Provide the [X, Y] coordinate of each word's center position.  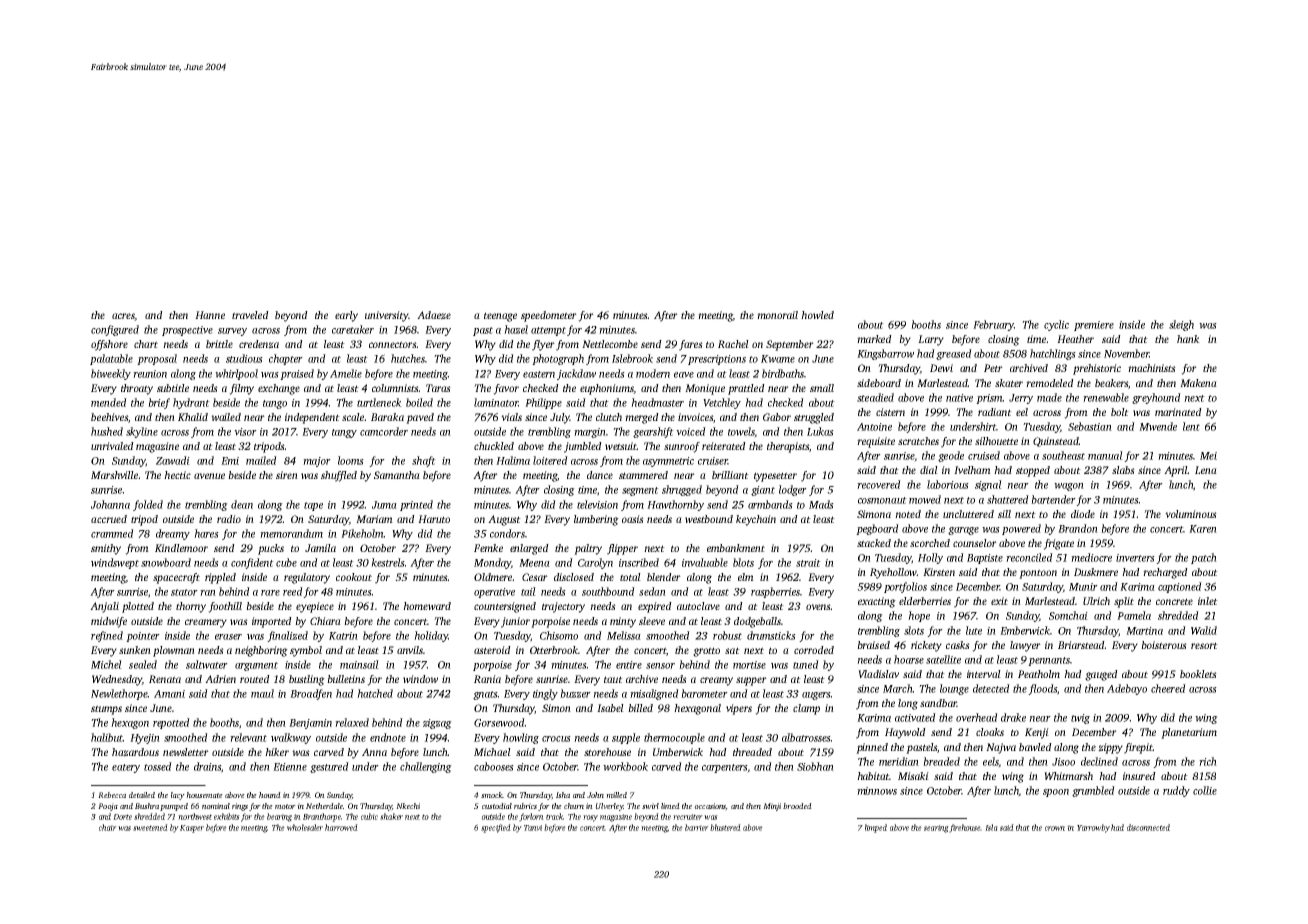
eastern [539, 374]
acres [123, 317]
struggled [814, 418]
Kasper [192, 829]
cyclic [1056, 325]
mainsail [359, 664]
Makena [1198, 383]
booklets [1198, 674]
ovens [818, 607]
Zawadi [173, 460]
